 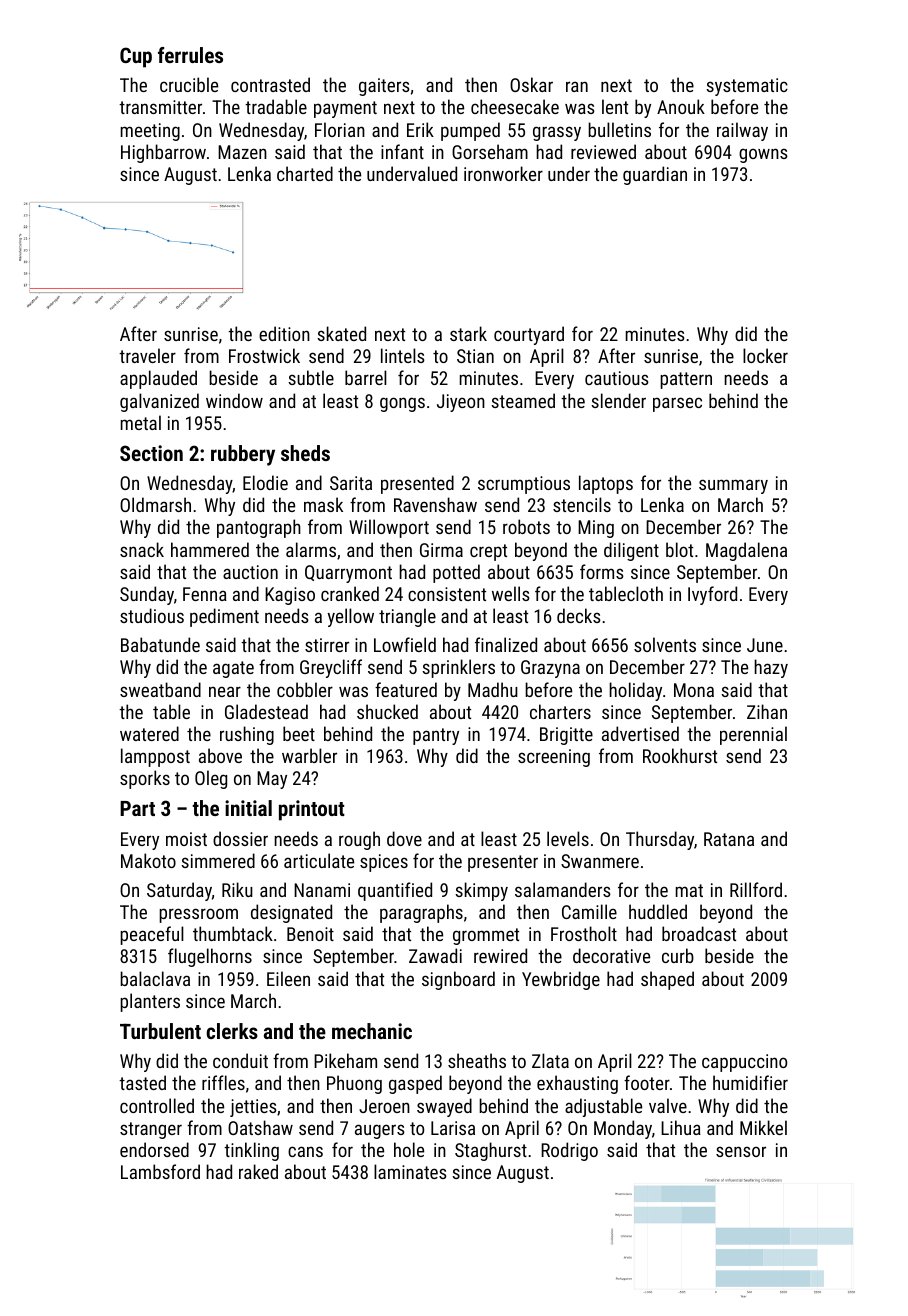 I want to click on Oleg, so click(x=211, y=779).
